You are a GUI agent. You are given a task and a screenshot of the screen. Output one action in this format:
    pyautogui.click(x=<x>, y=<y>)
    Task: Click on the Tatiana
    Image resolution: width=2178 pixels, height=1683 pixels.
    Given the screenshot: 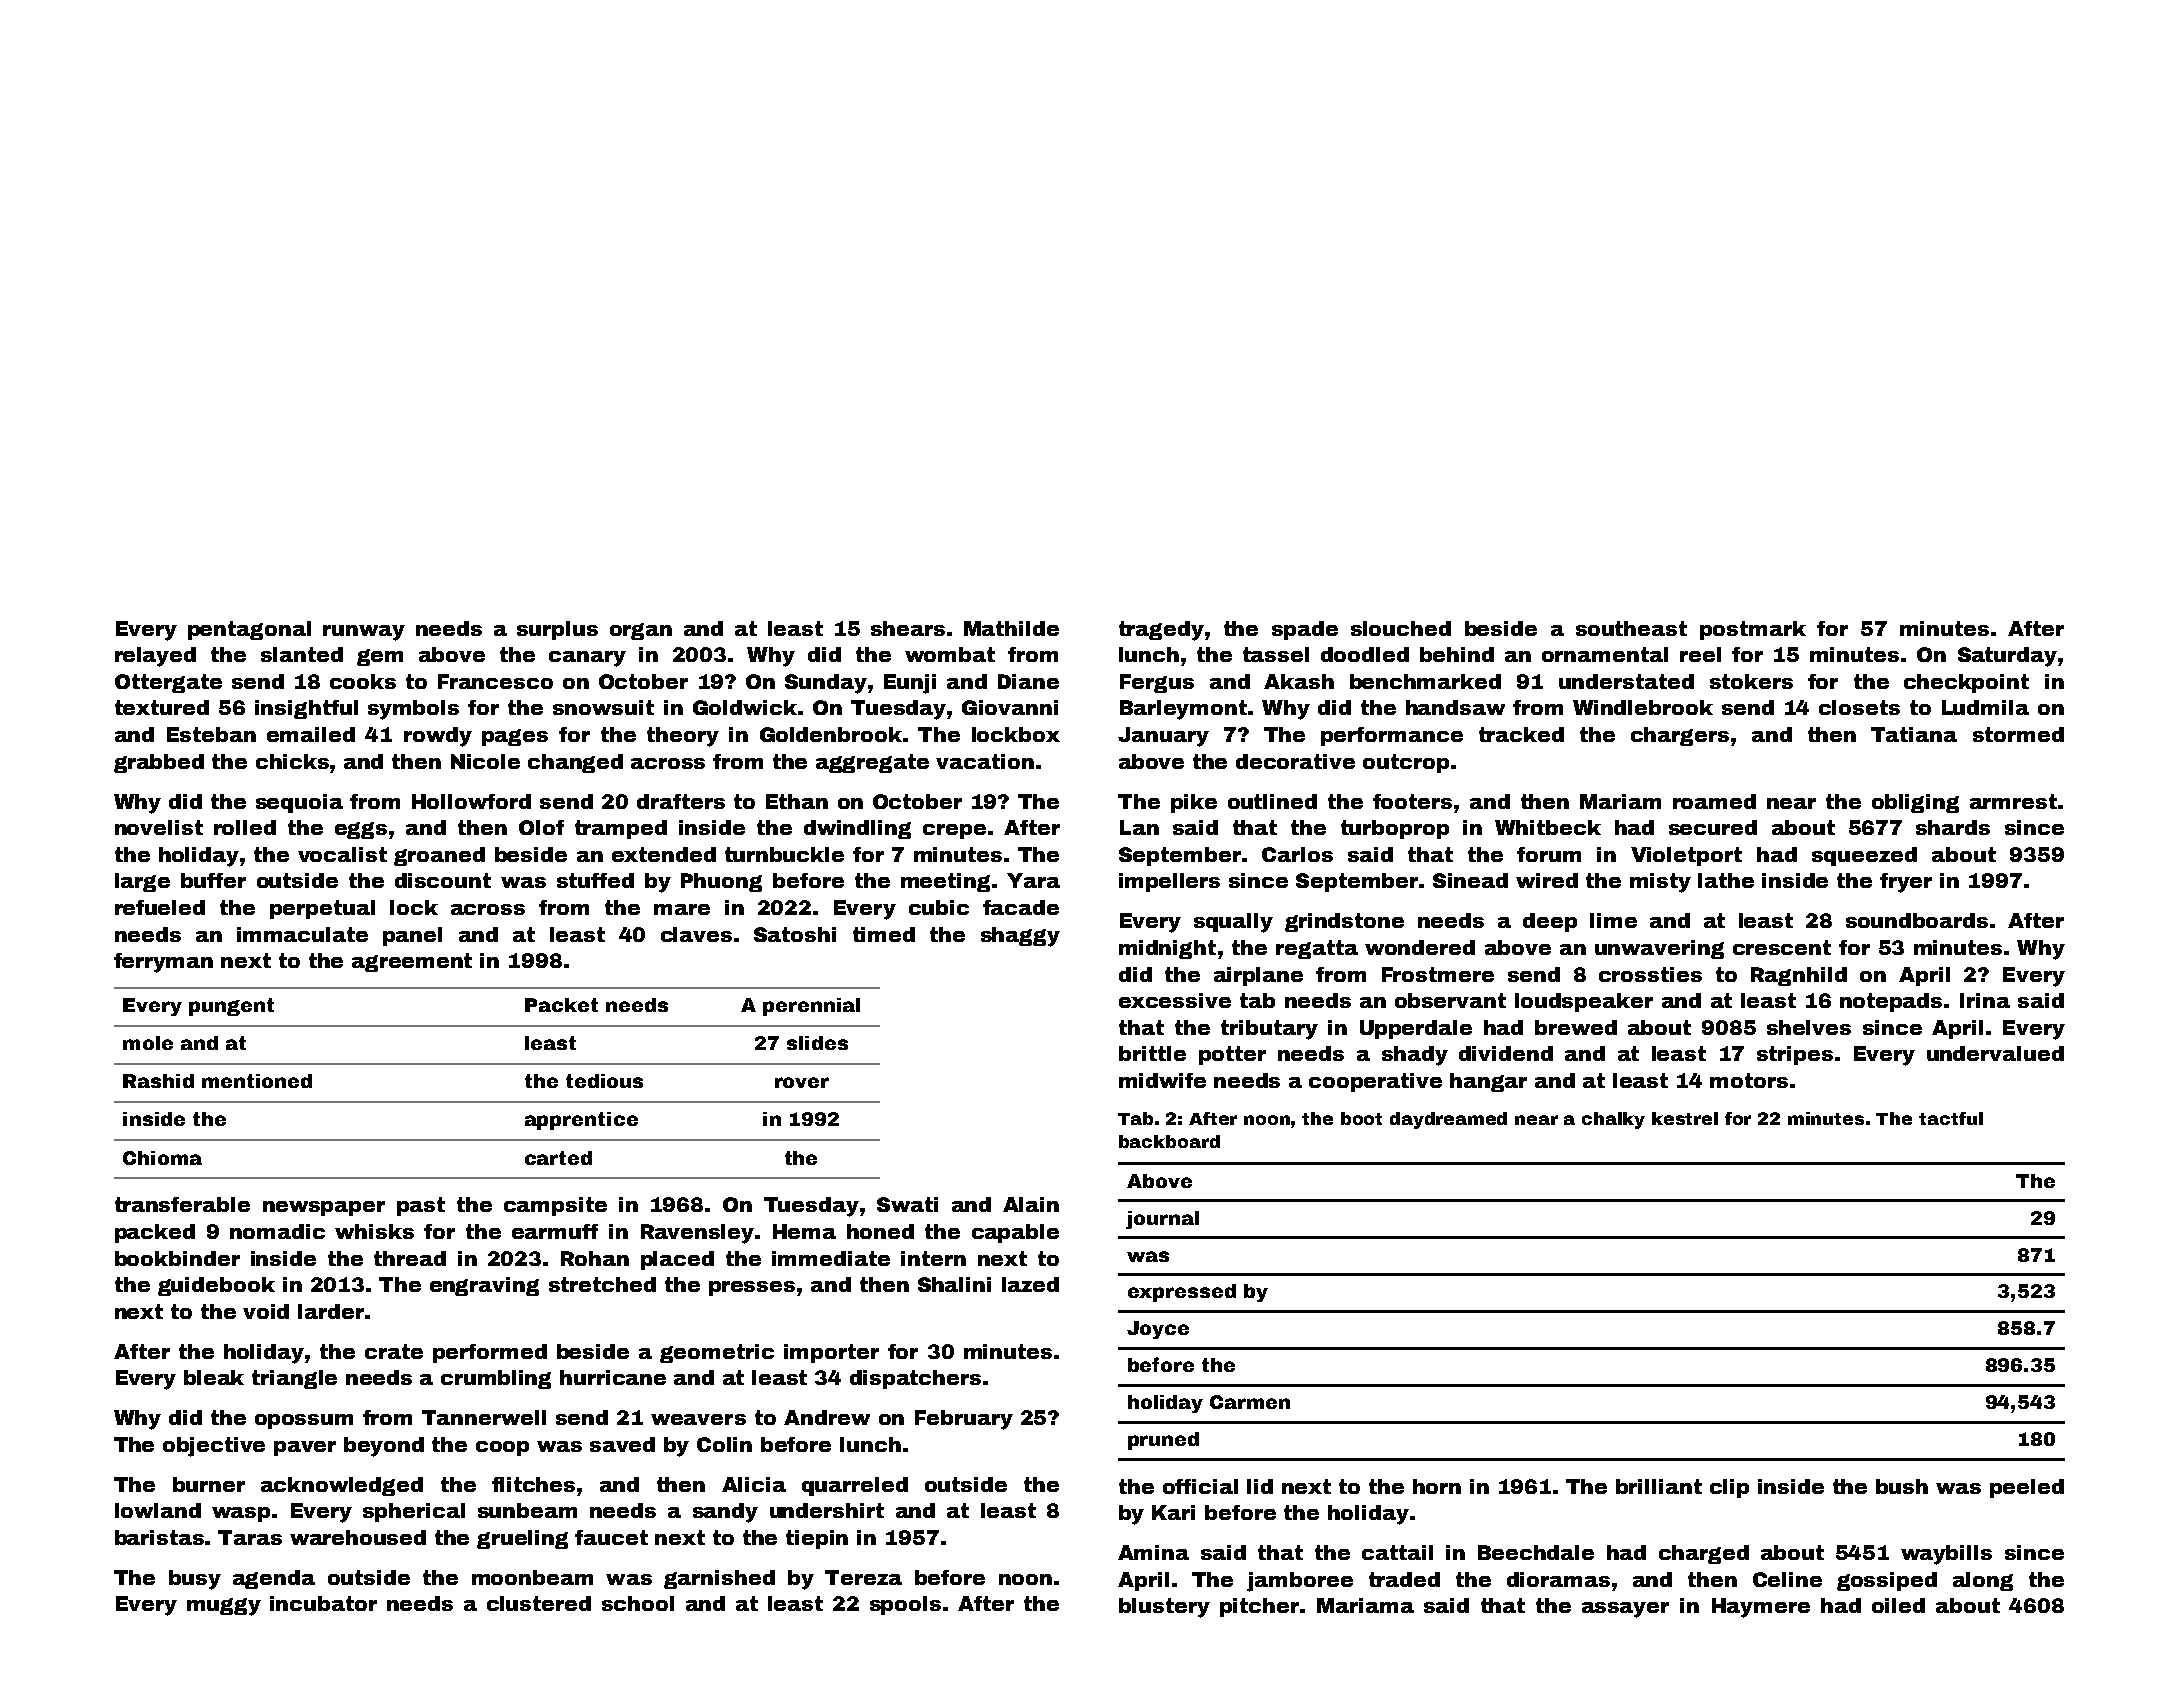 What is the action you would take?
    pyautogui.click(x=1914, y=734)
